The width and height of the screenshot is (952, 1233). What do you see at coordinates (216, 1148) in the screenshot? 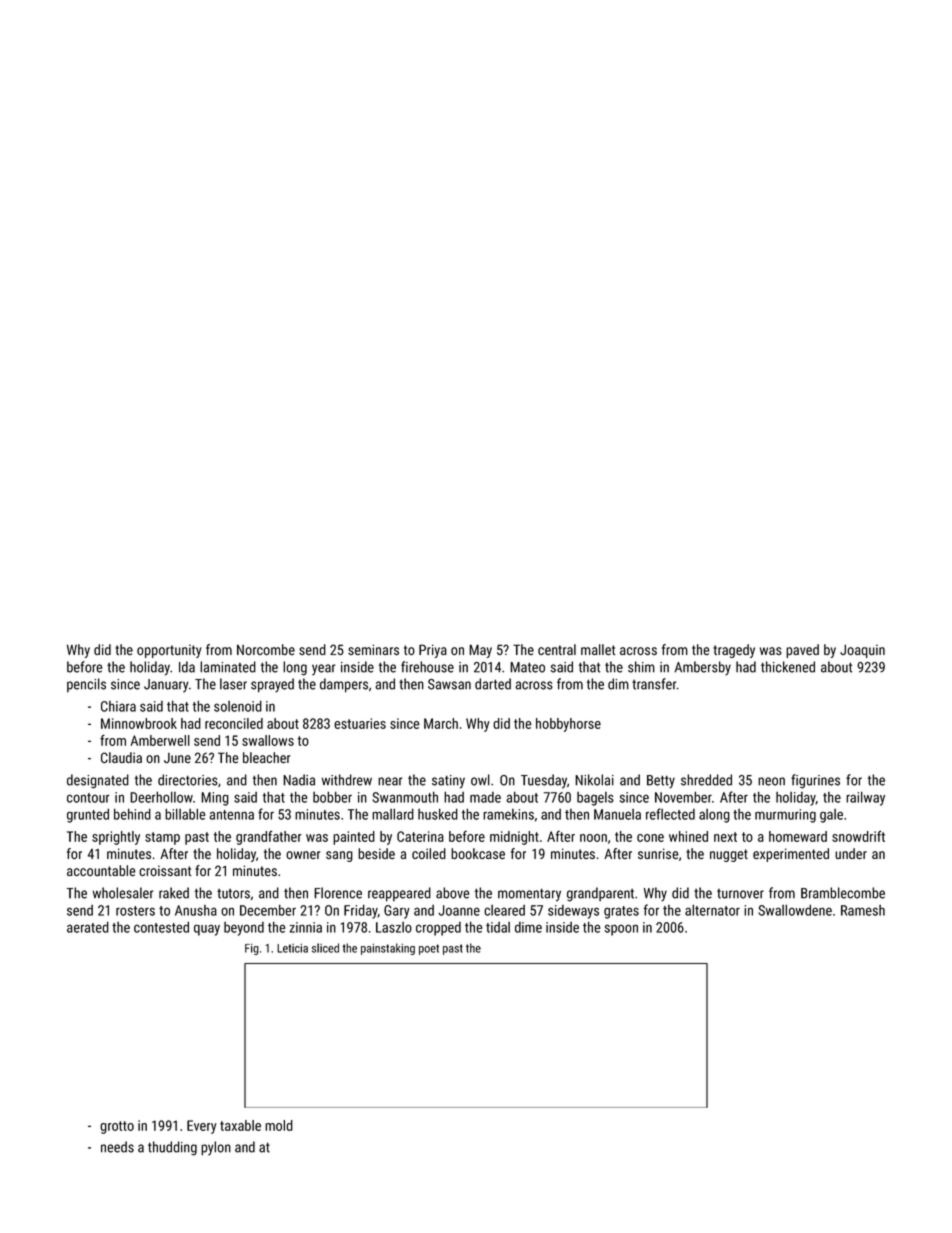
I see `pylon` at bounding box center [216, 1148].
